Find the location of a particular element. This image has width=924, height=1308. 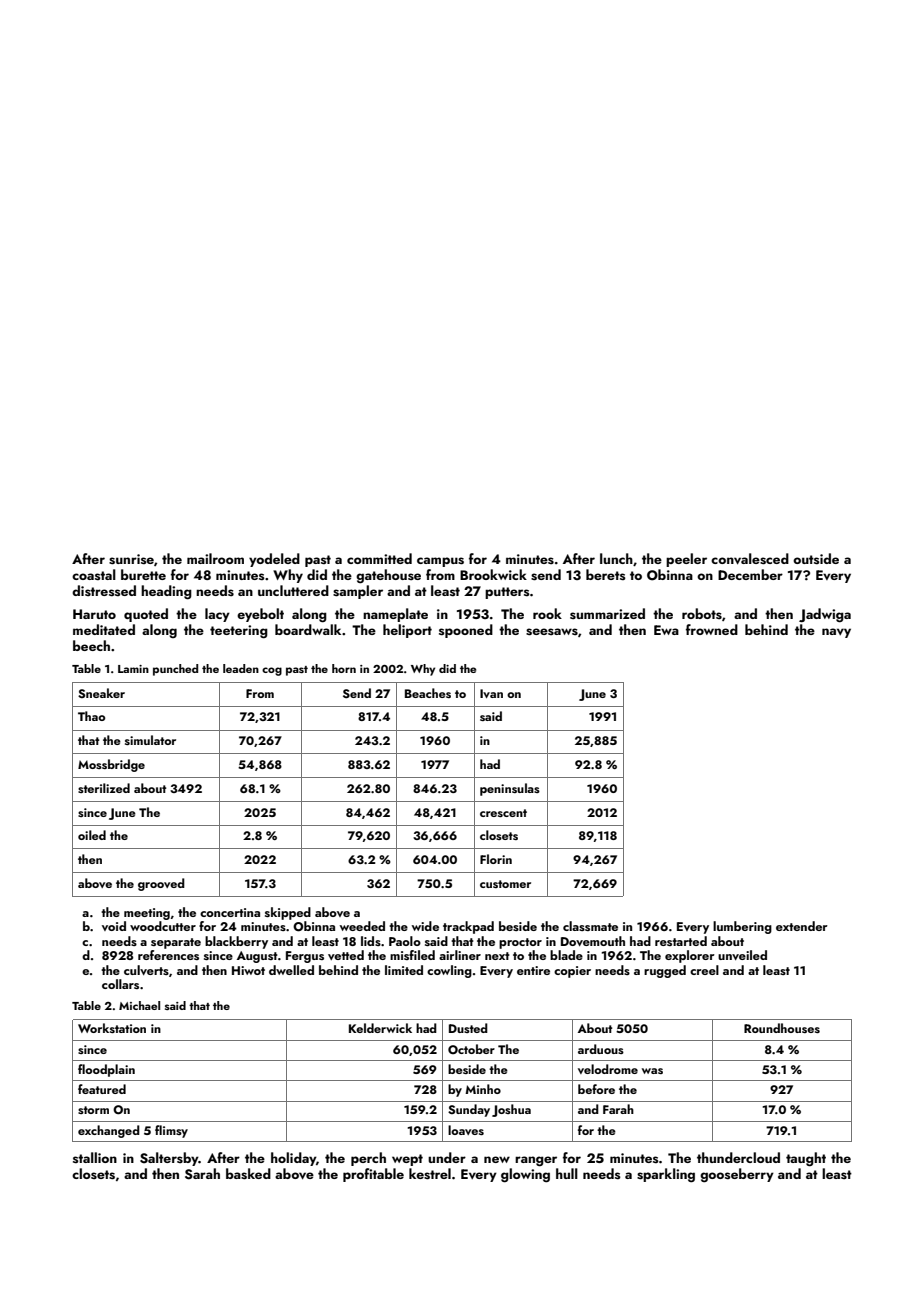

uncluttered is located at coordinates (293, 590).
